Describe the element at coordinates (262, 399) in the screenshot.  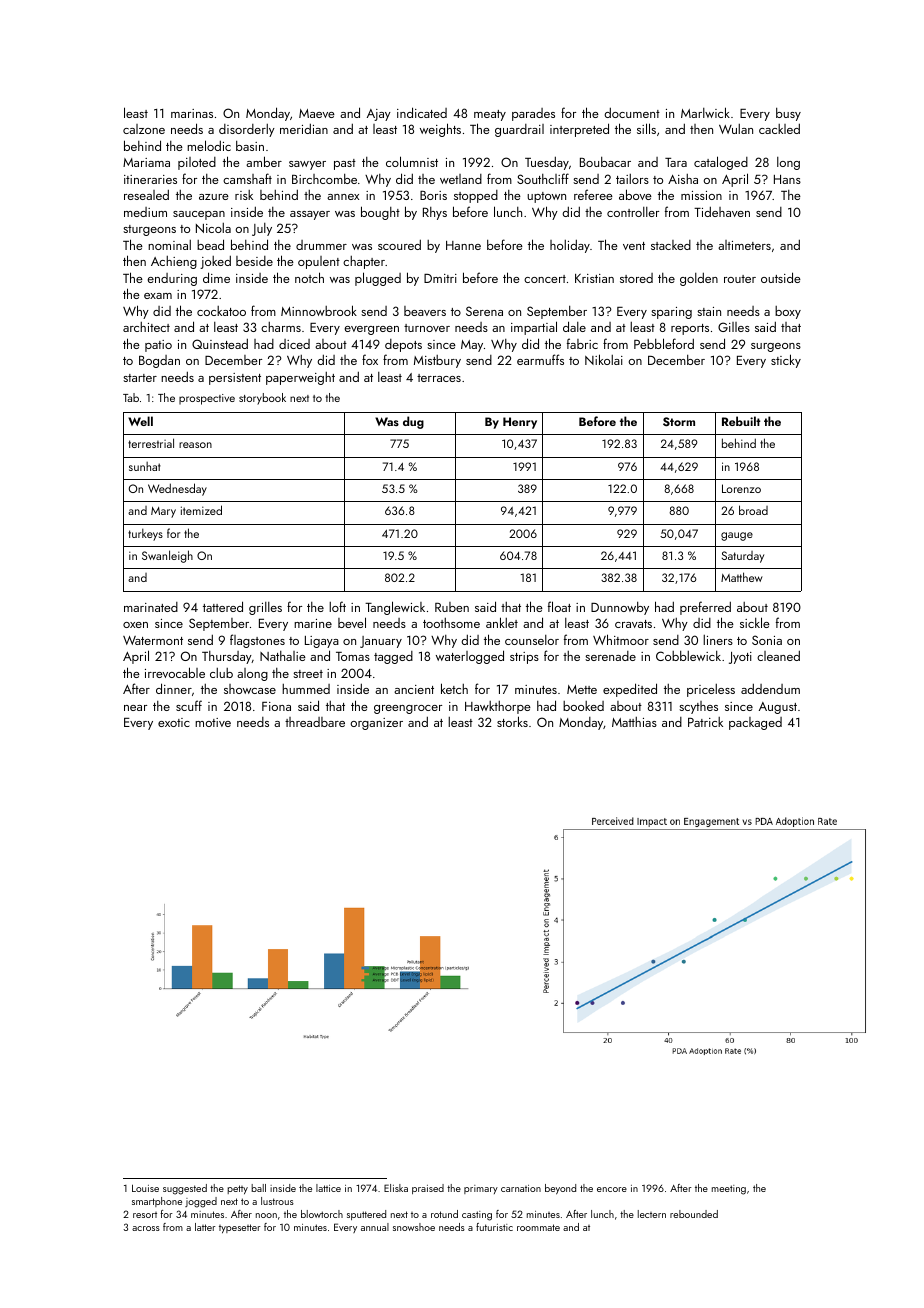
I see `storybook` at that location.
